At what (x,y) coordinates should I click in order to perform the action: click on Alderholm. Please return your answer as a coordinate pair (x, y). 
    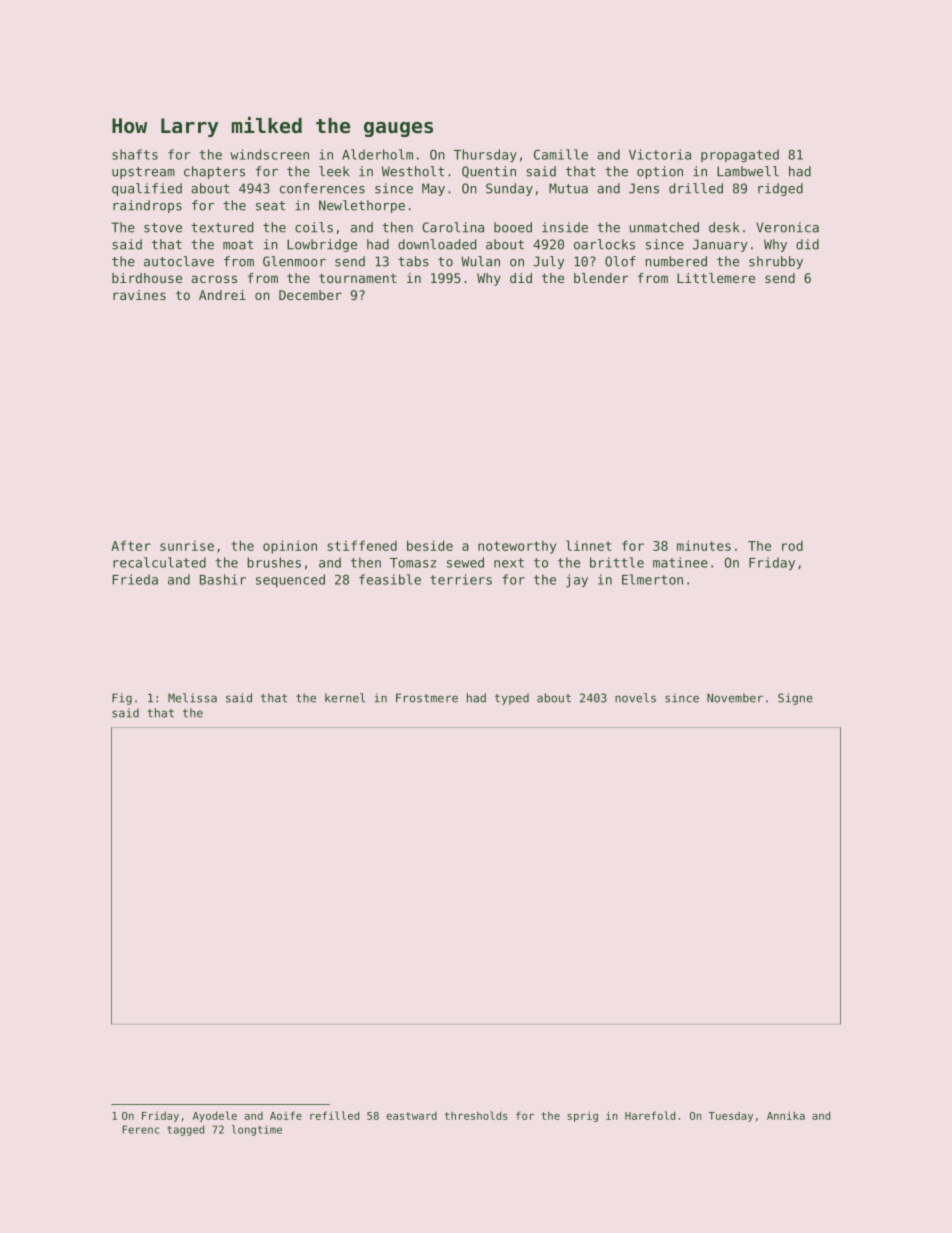
    Looking at the image, I should click on (377, 154).
